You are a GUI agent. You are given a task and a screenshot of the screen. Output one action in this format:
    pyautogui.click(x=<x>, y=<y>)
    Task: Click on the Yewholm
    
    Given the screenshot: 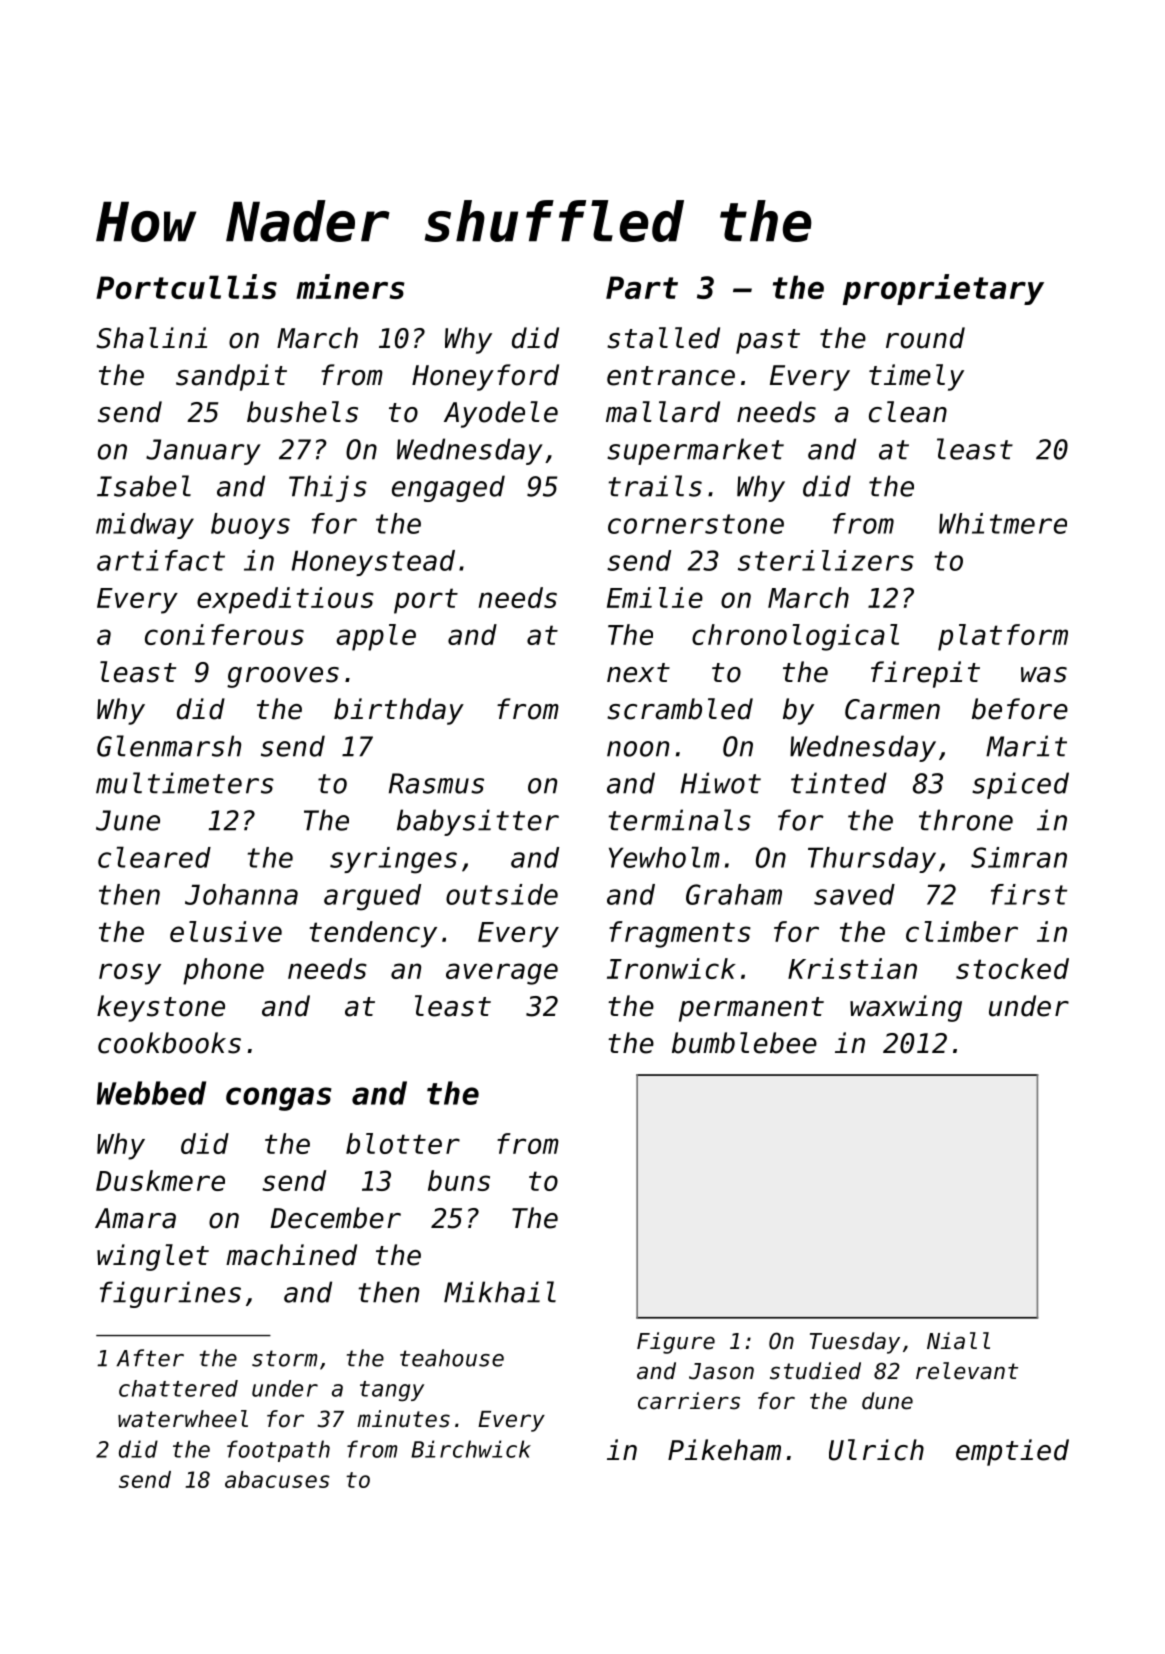 What is the action you would take?
    pyautogui.click(x=664, y=857)
